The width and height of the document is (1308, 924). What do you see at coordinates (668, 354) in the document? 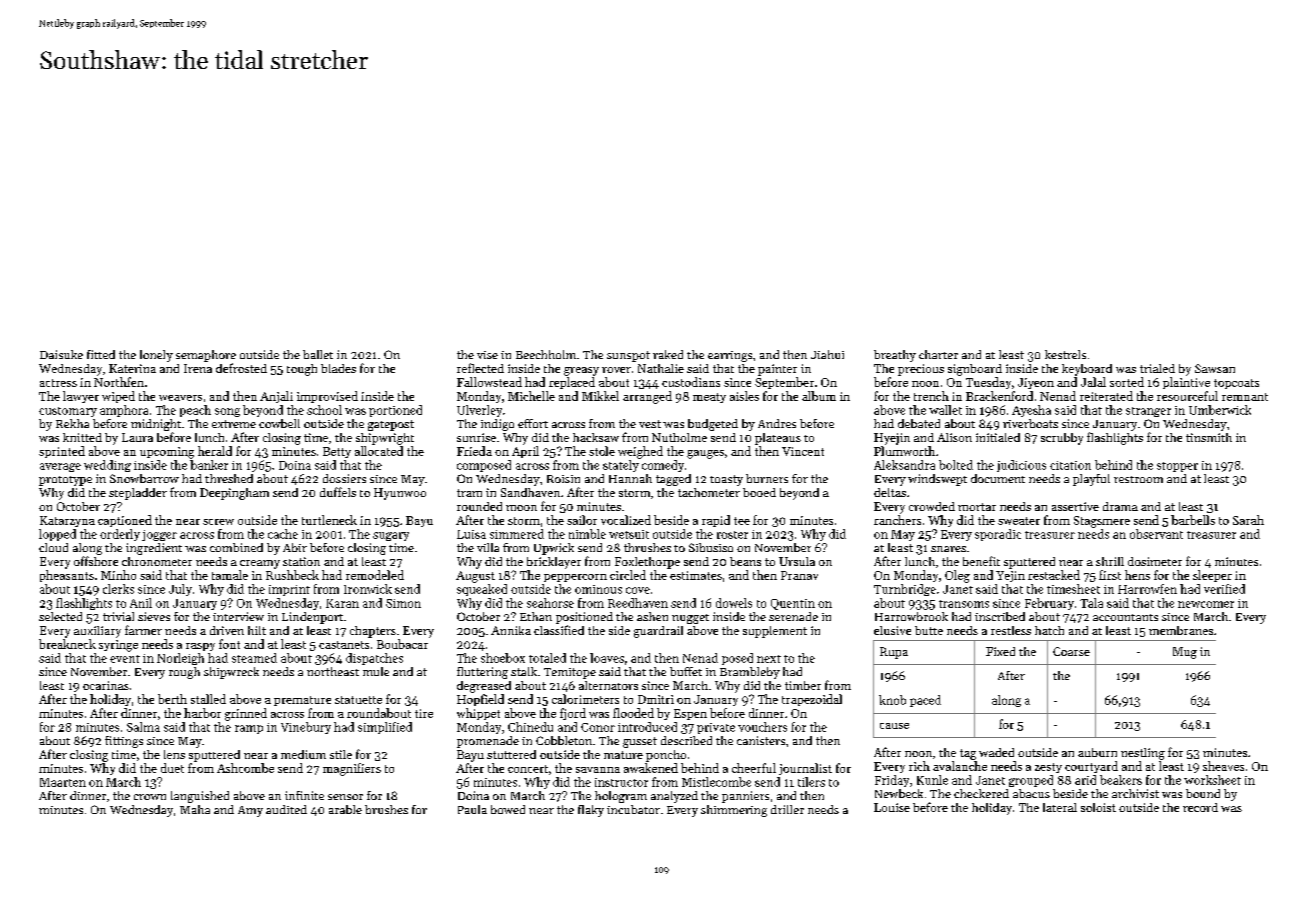
I see `raked` at bounding box center [668, 354].
